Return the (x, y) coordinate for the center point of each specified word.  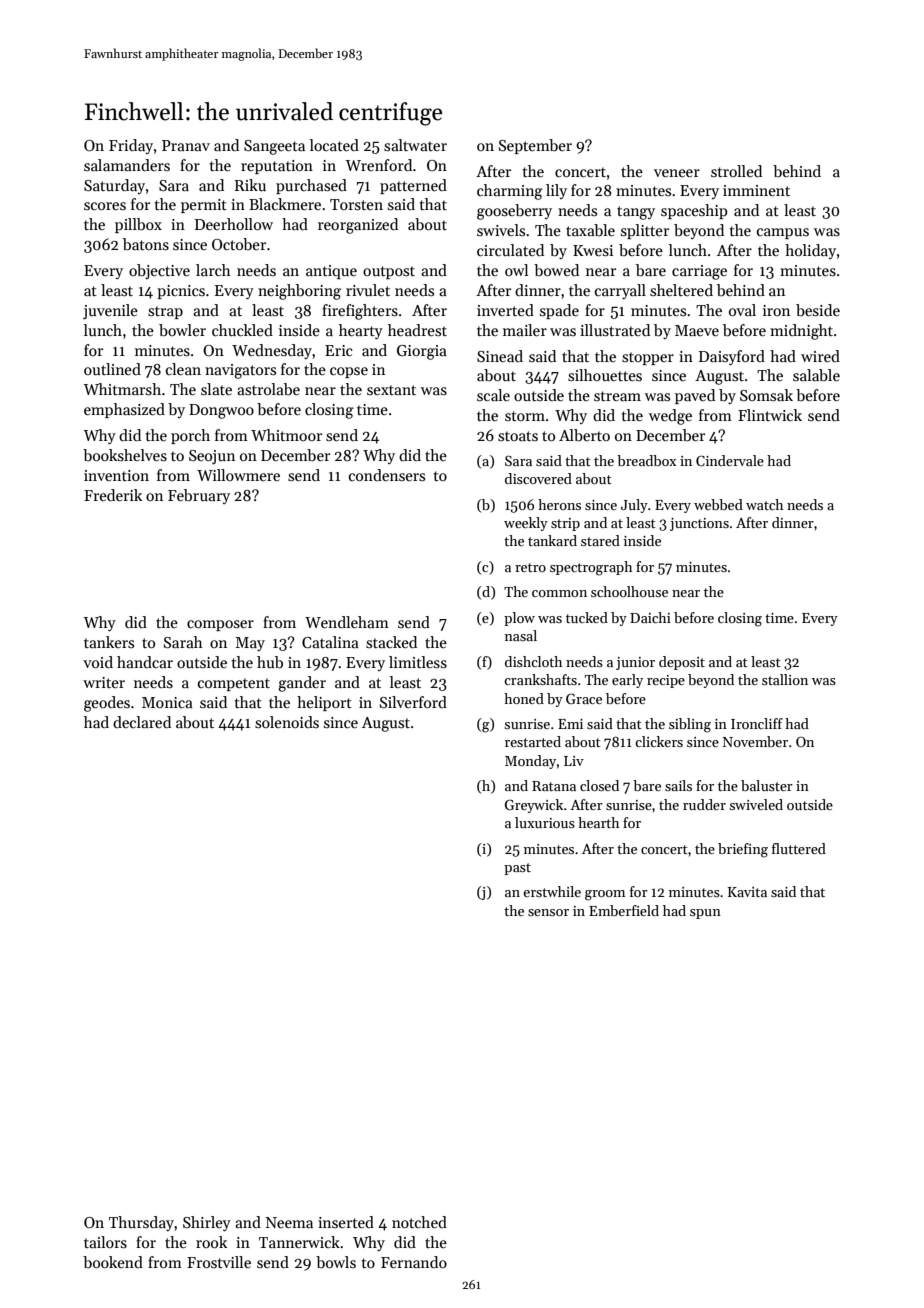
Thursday (141, 1223)
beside (818, 310)
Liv (574, 761)
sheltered (681, 290)
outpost (389, 272)
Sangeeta (274, 147)
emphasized (124, 410)
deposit (682, 663)
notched (419, 1222)
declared (142, 722)
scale (493, 395)
